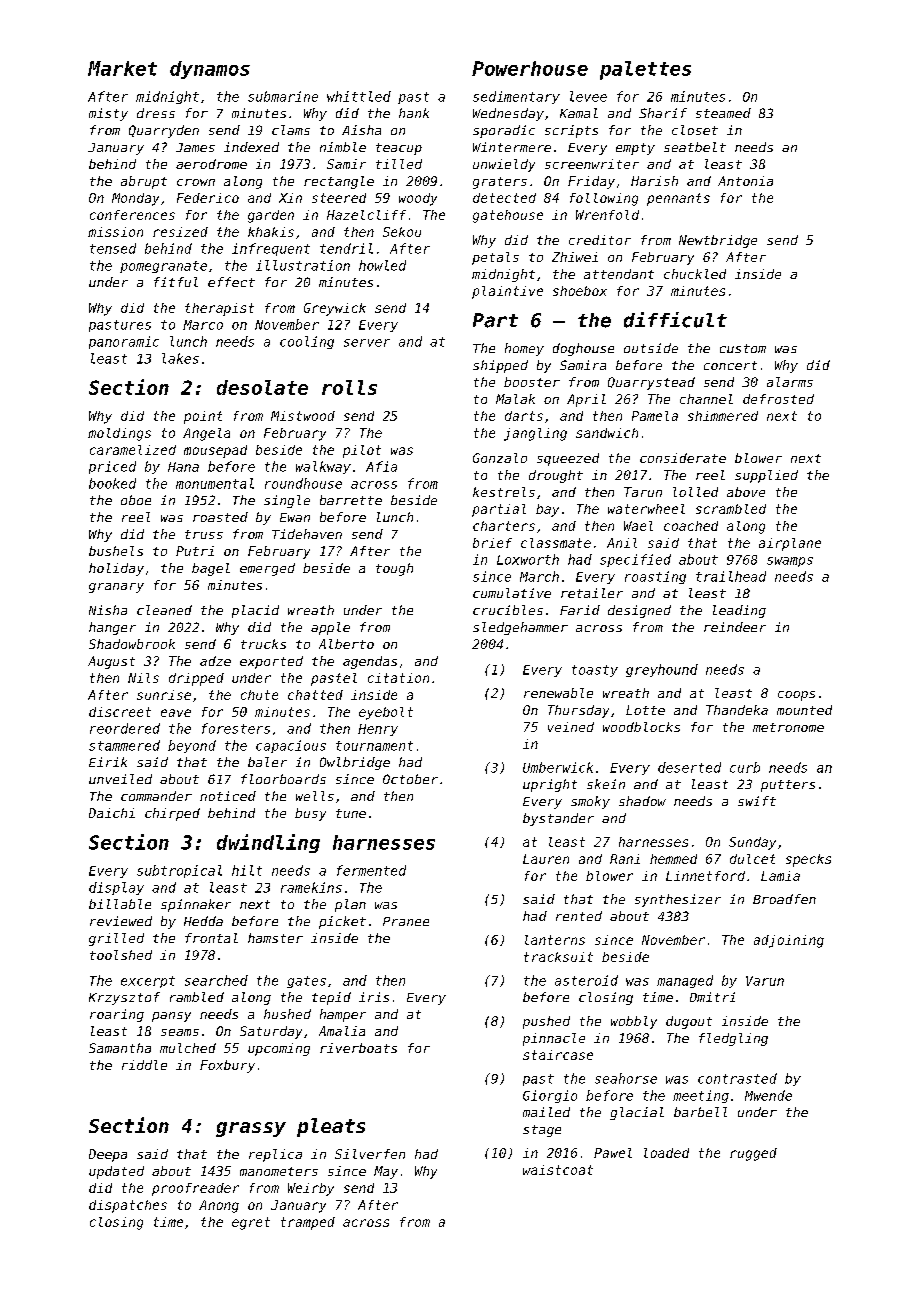 The image size is (924, 1308). Describe the element at coordinates (554, 1039) in the screenshot. I see `pinnacle` at that location.
